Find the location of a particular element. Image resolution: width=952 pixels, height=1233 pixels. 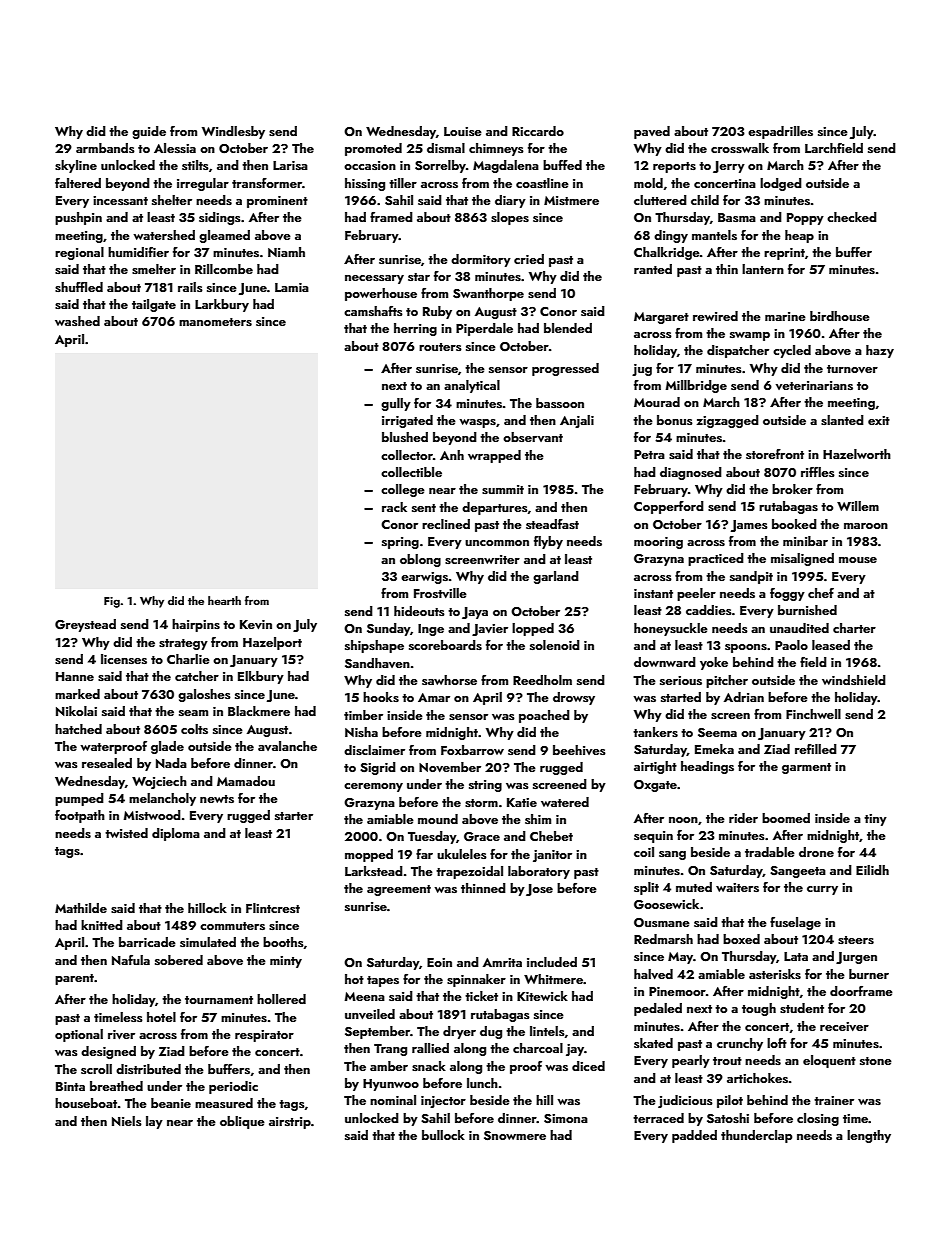

simulated is located at coordinates (208, 942).
